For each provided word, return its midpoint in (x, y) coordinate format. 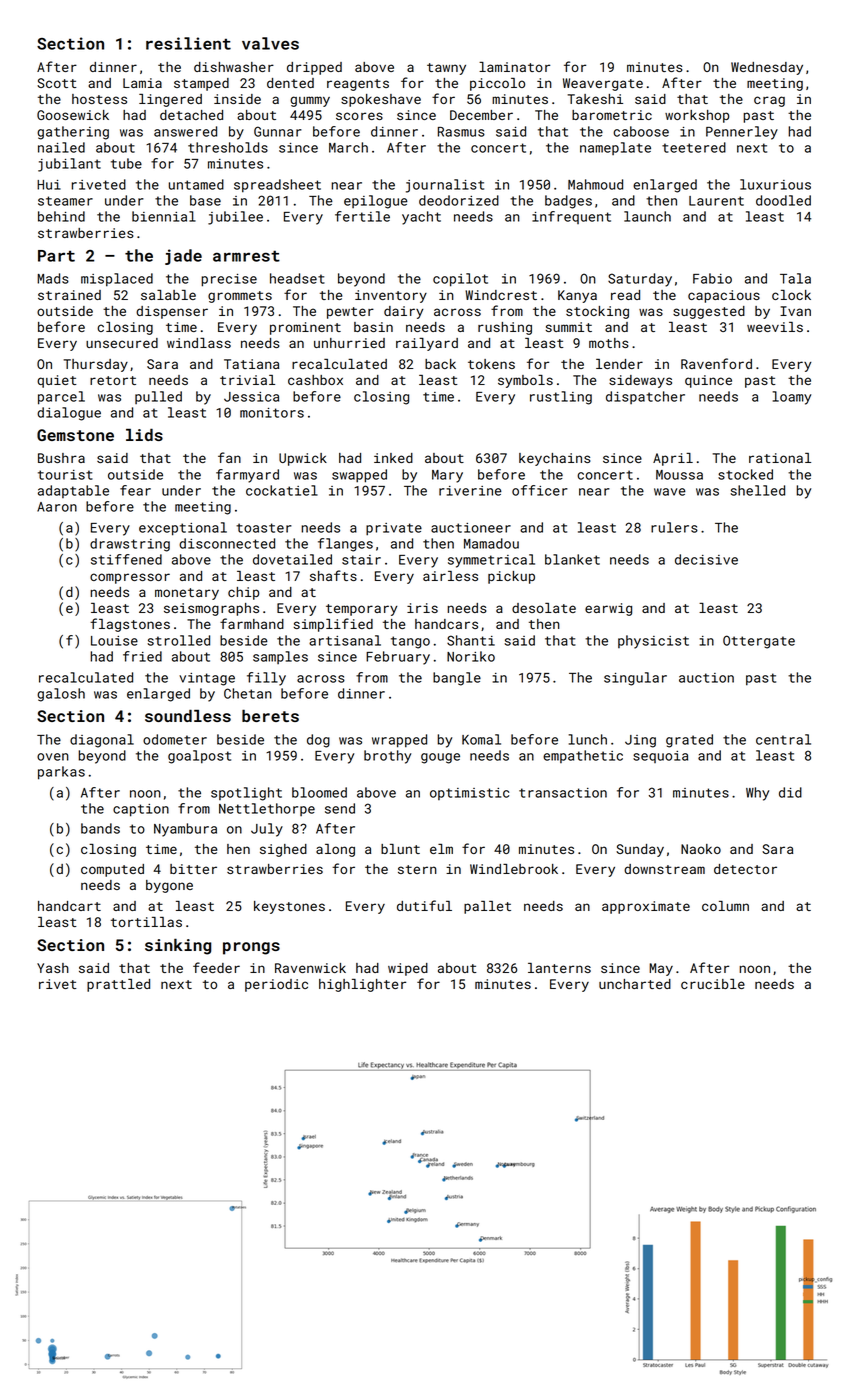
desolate (544, 608)
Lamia (142, 83)
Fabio (712, 278)
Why (757, 794)
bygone (169, 886)
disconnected (227, 543)
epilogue (376, 202)
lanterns (559, 968)
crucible (713, 984)
